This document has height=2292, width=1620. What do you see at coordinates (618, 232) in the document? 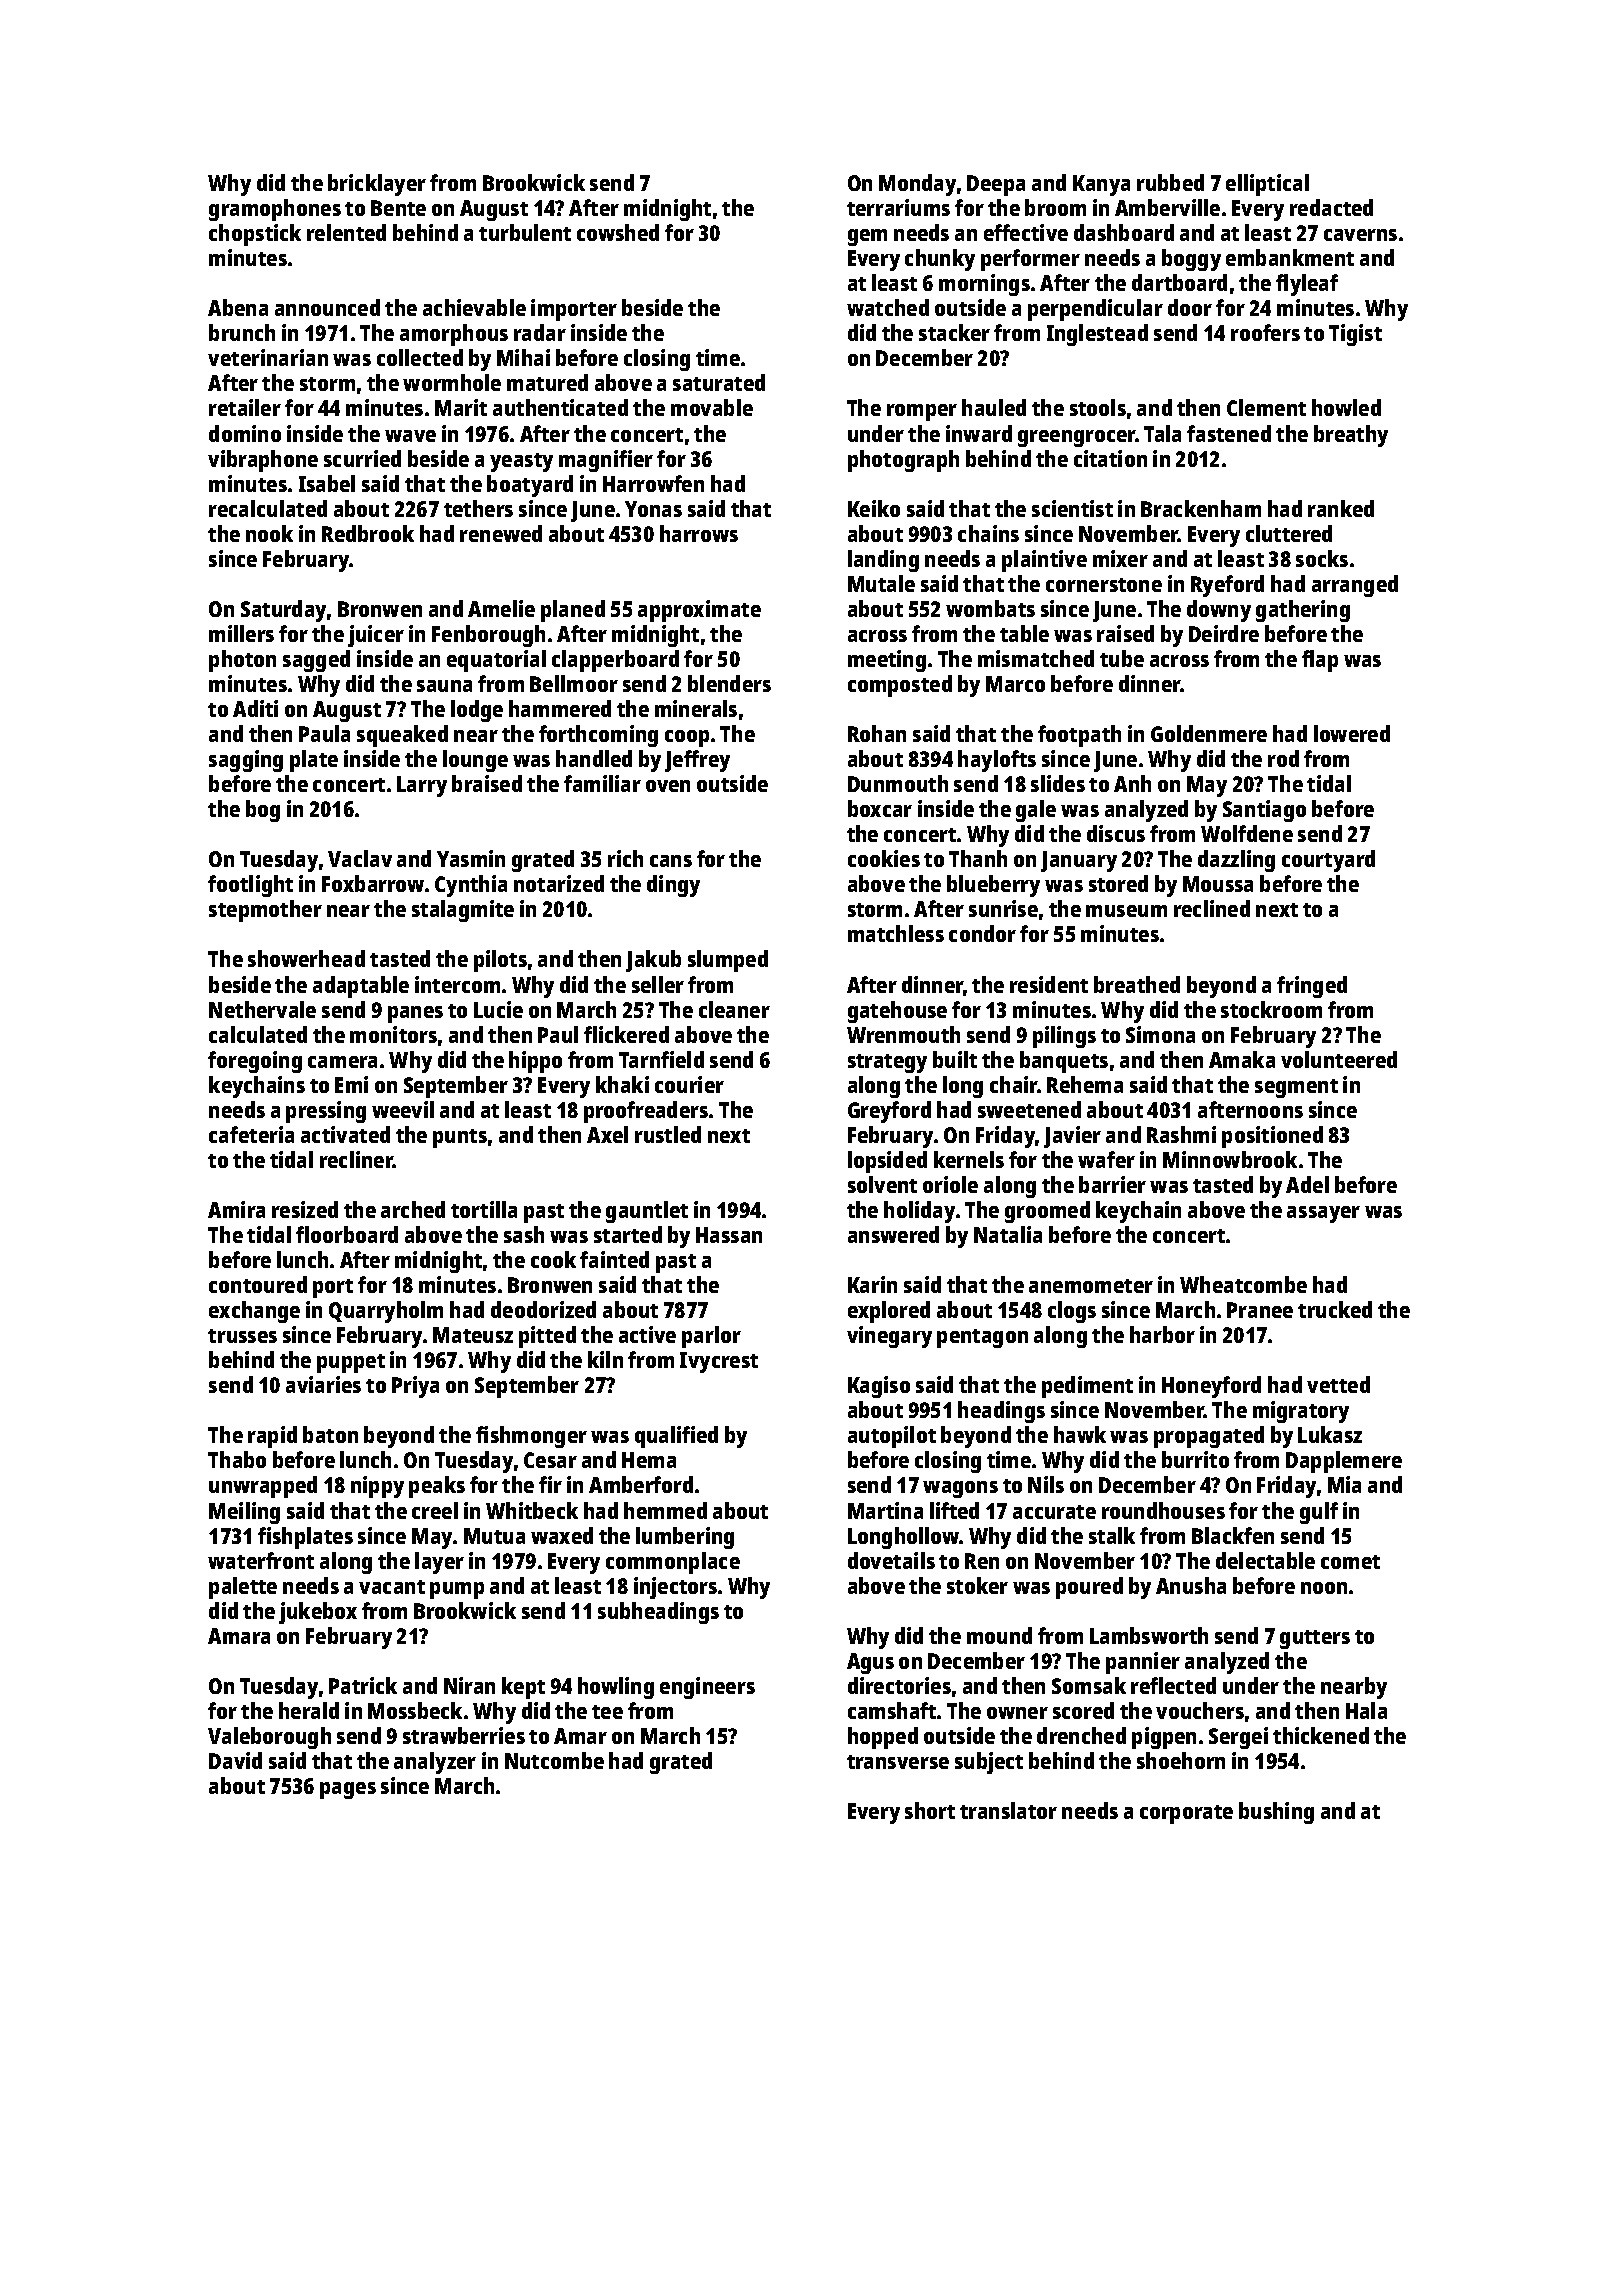
I see `cowshed` at bounding box center [618, 232].
